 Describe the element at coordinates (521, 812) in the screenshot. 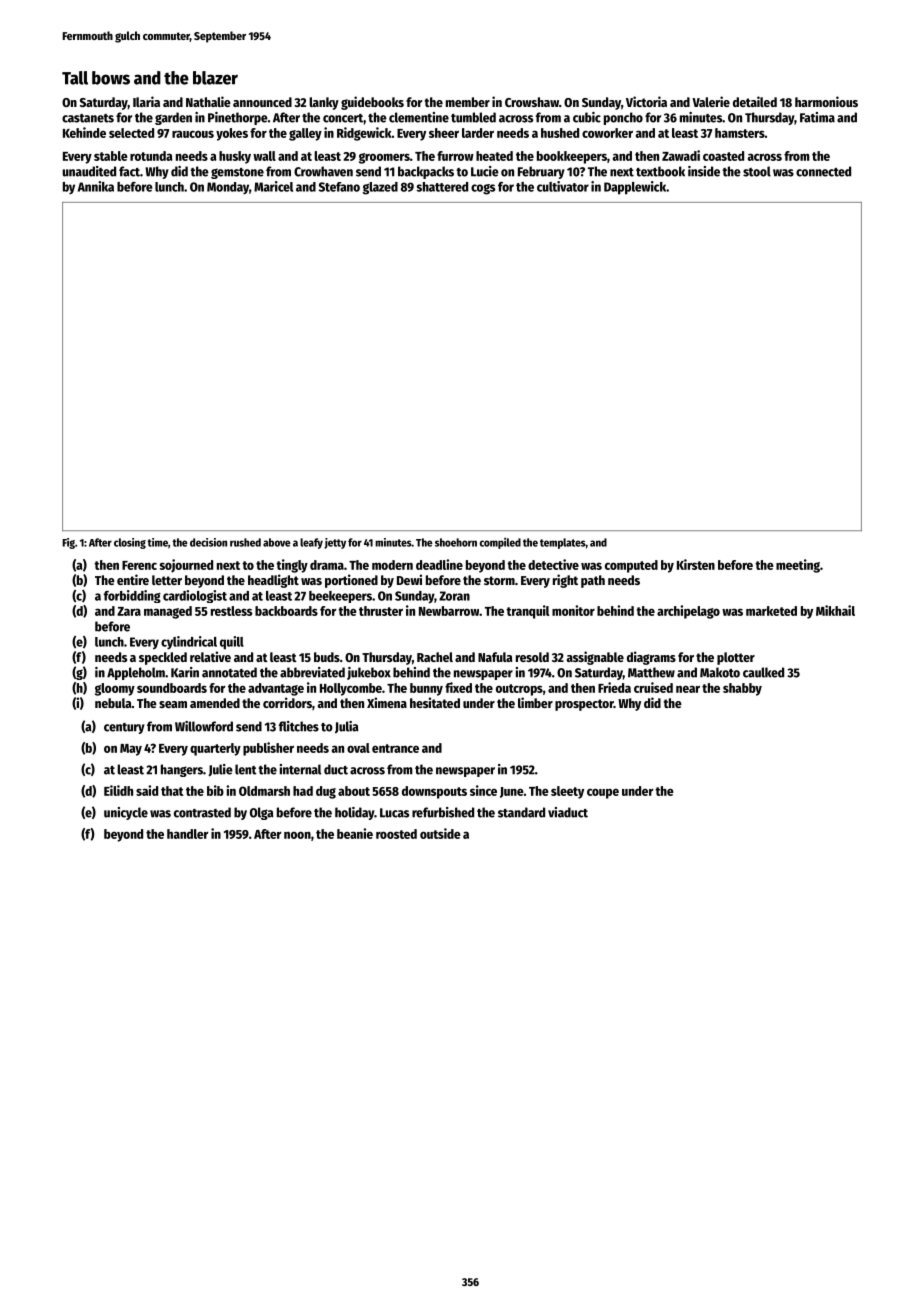

I see `standard` at that location.
